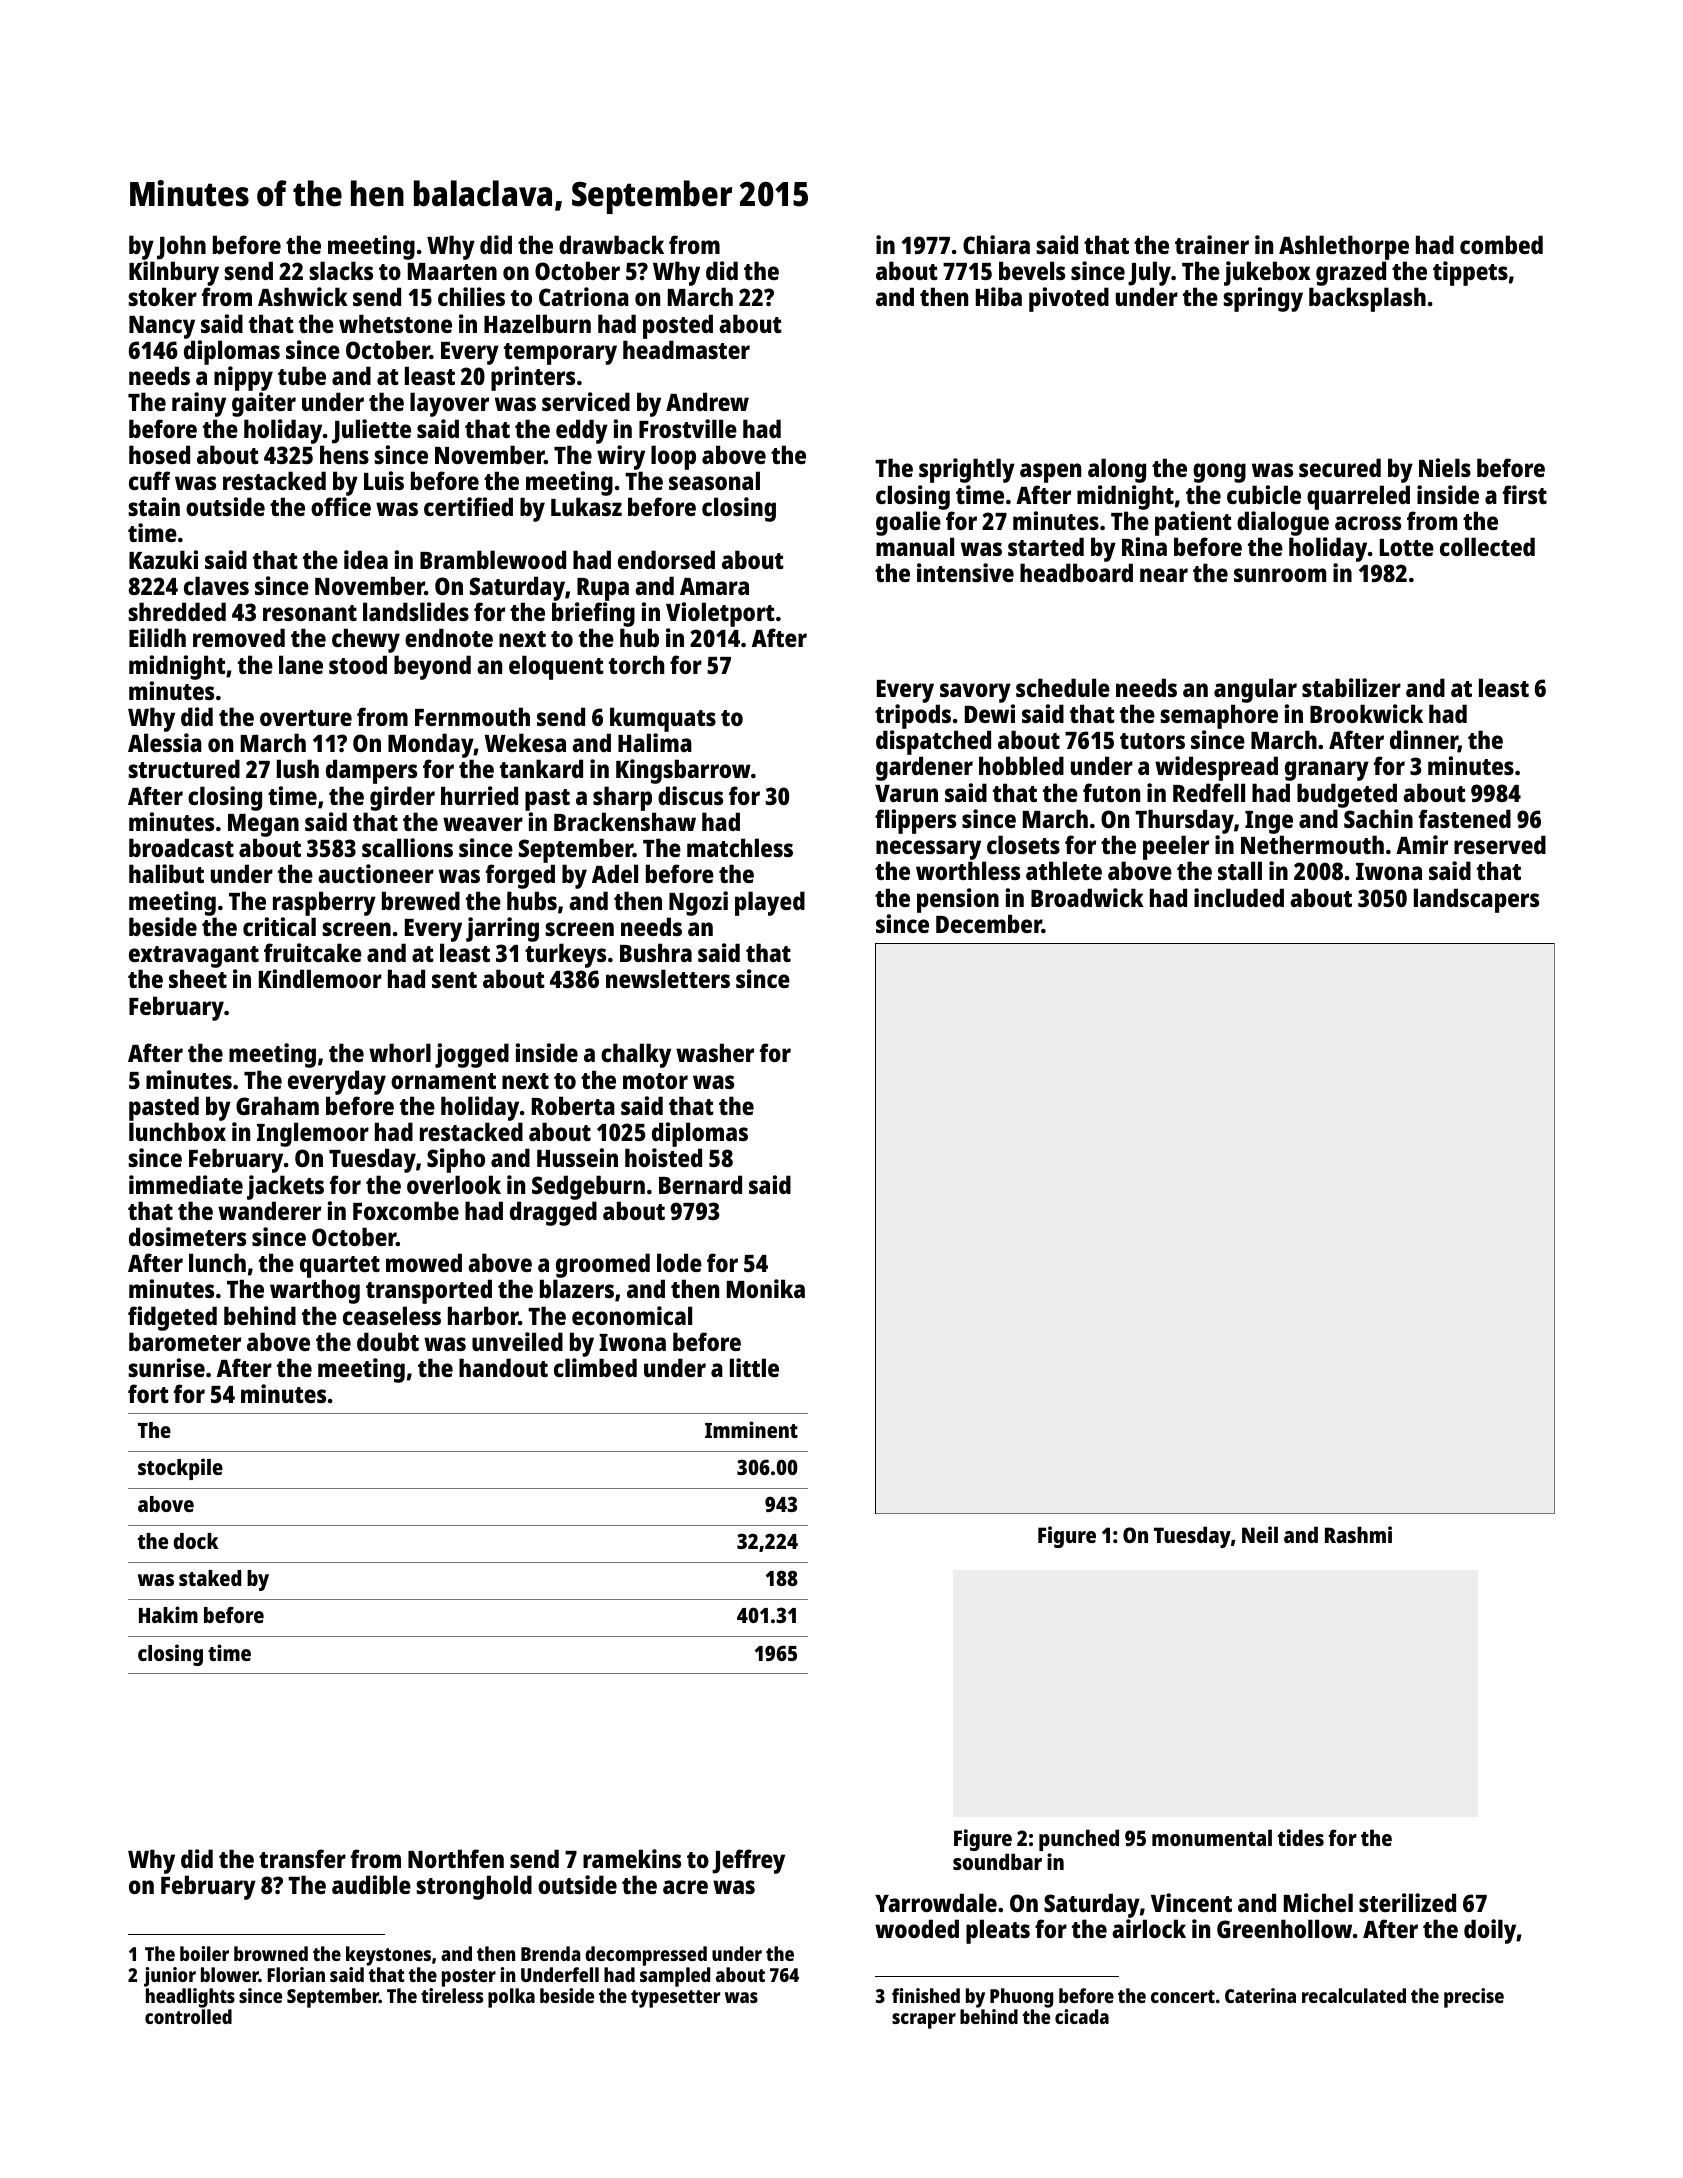 This image has width=1683, height=2178. What do you see at coordinates (1301, 1837) in the image?
I see `tides` at bounding box center [1301, 1837].
